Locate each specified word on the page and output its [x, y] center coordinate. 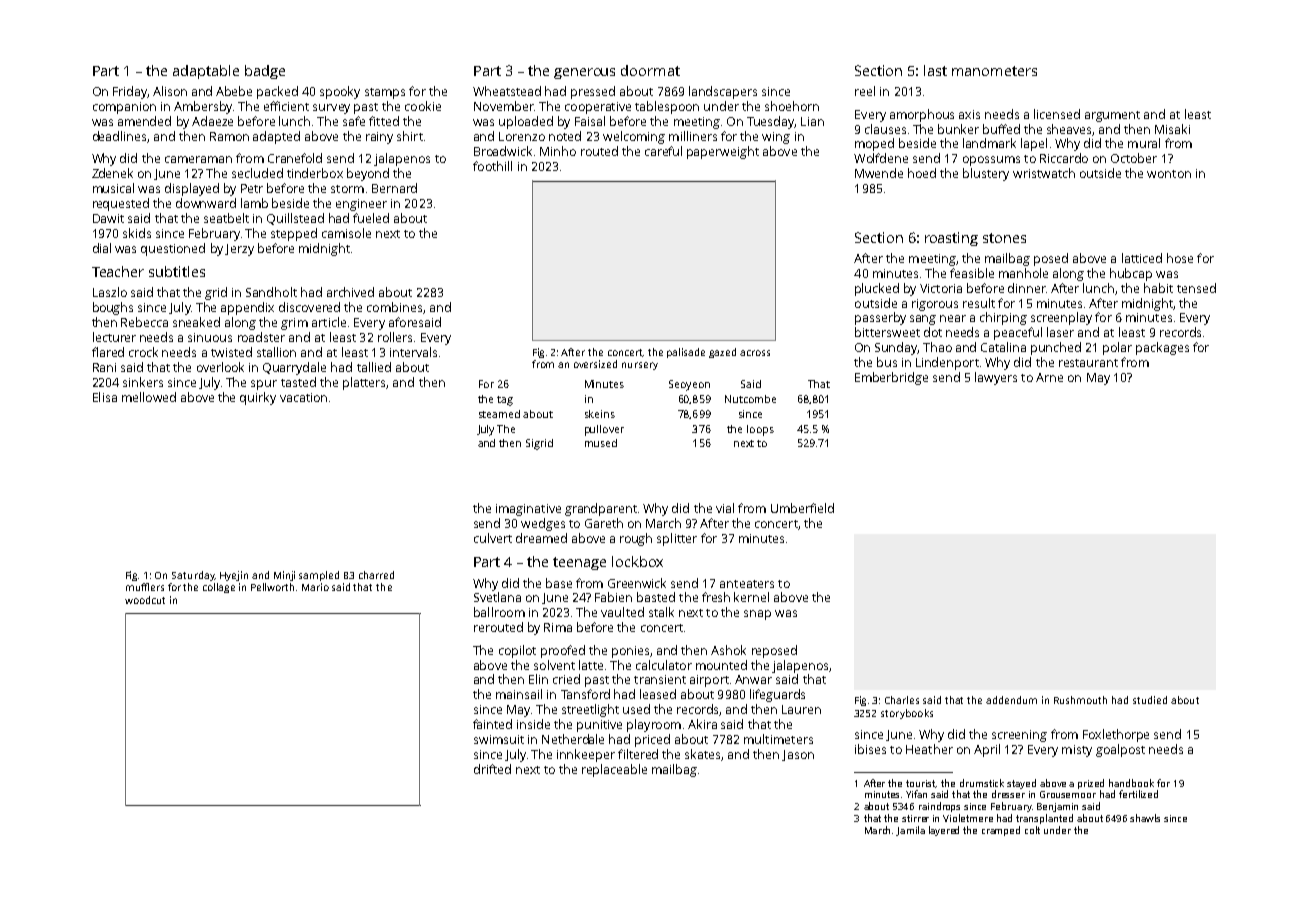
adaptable [206, 72]
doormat [650, 70]
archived [350, 292]
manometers [994, 71]
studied [1150, 700]
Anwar [753, 679]
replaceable [614, 770]
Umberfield [802, 508]
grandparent [601, 509]
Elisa [105, 397]
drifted [492, 769]
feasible [972, 273]
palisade [686, 353]
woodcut [145, 600]
